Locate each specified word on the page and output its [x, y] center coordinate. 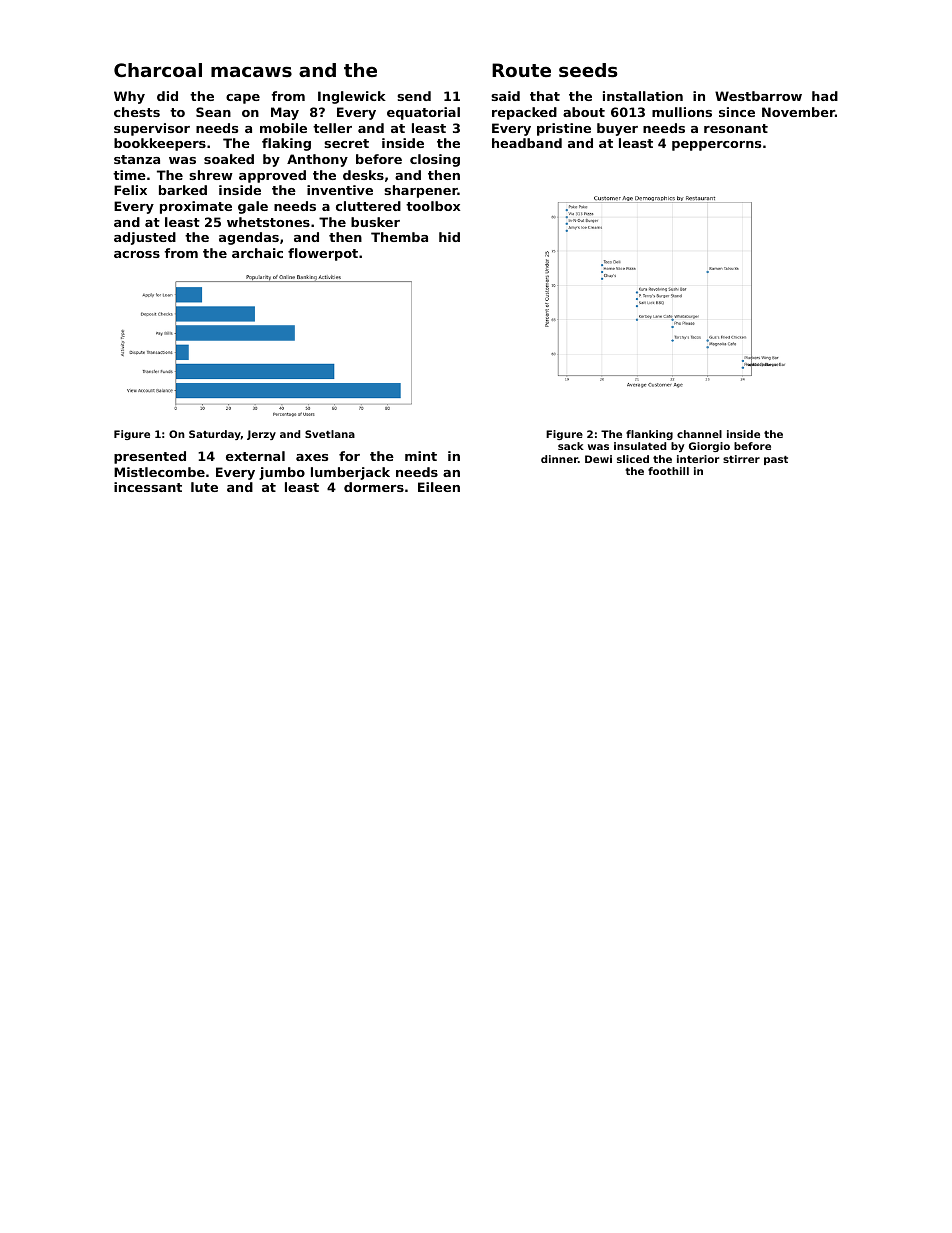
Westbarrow [758, 96]
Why [129, 97]
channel [699, 434]
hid [449, 237]
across [137, 254]
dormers [374, 487]
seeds [588, 70]
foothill [668, 471]
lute [204, 487]
